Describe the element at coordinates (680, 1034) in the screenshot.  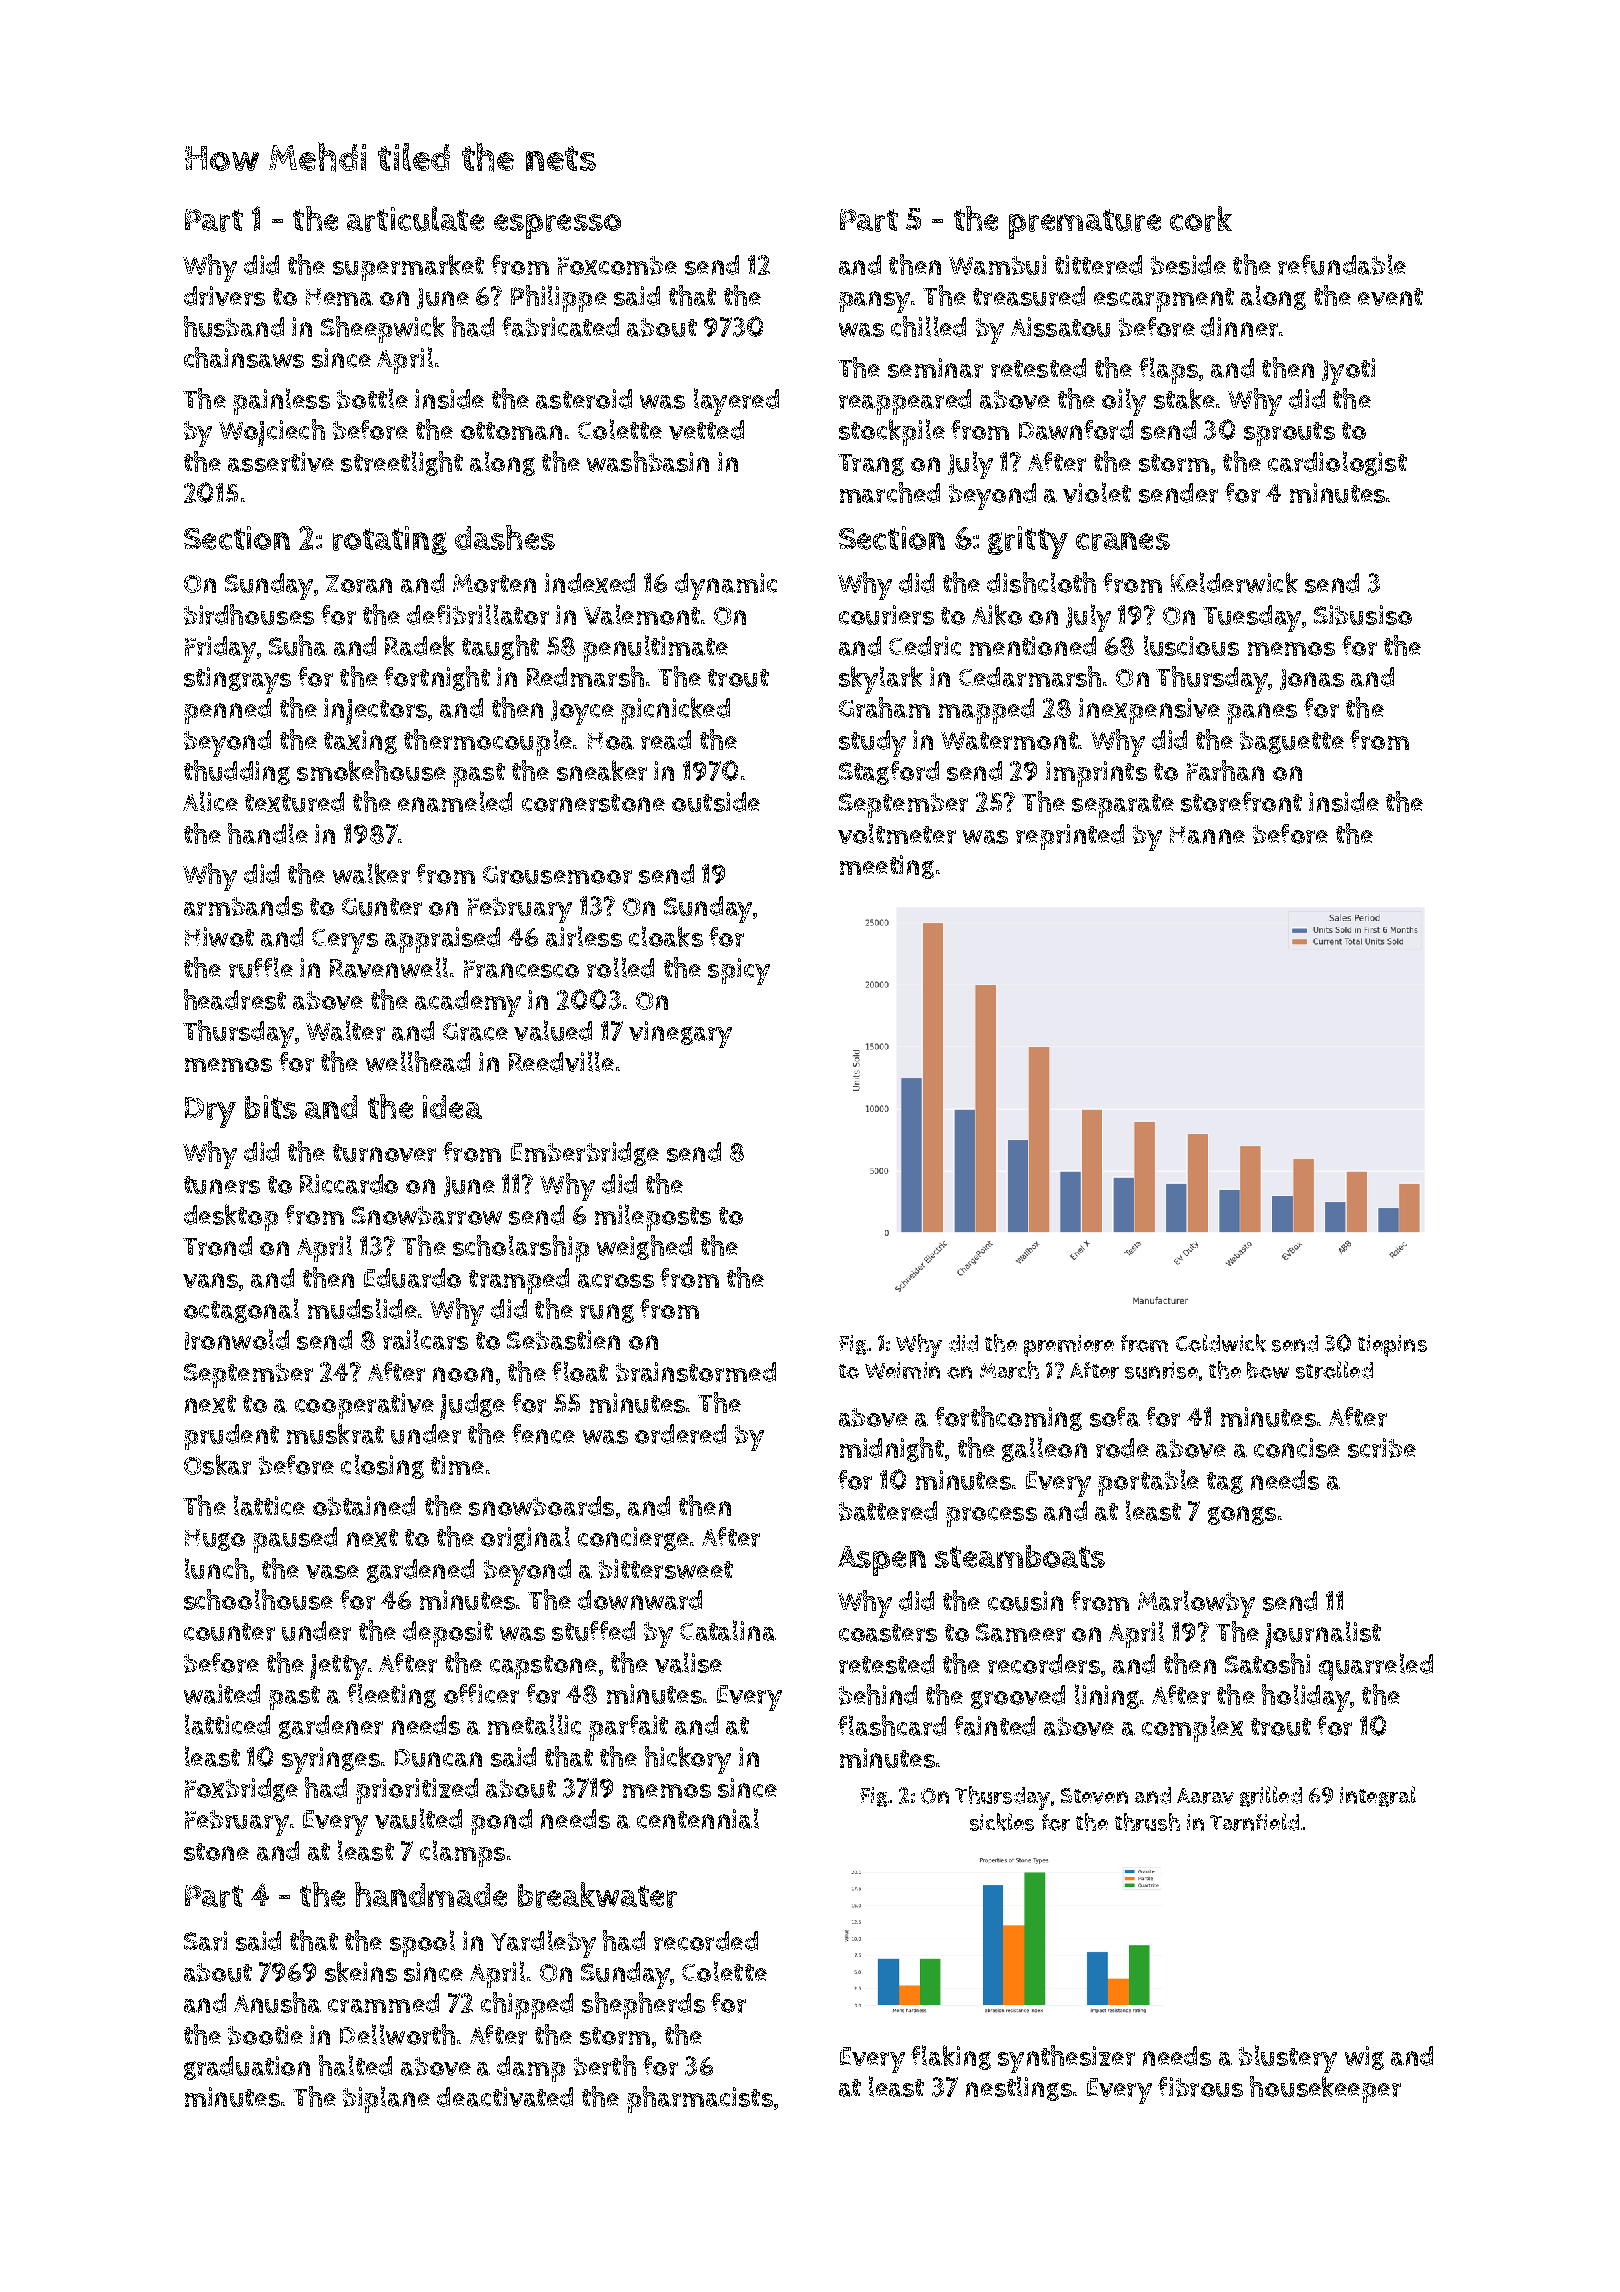
I see `vinegary` at that location.
